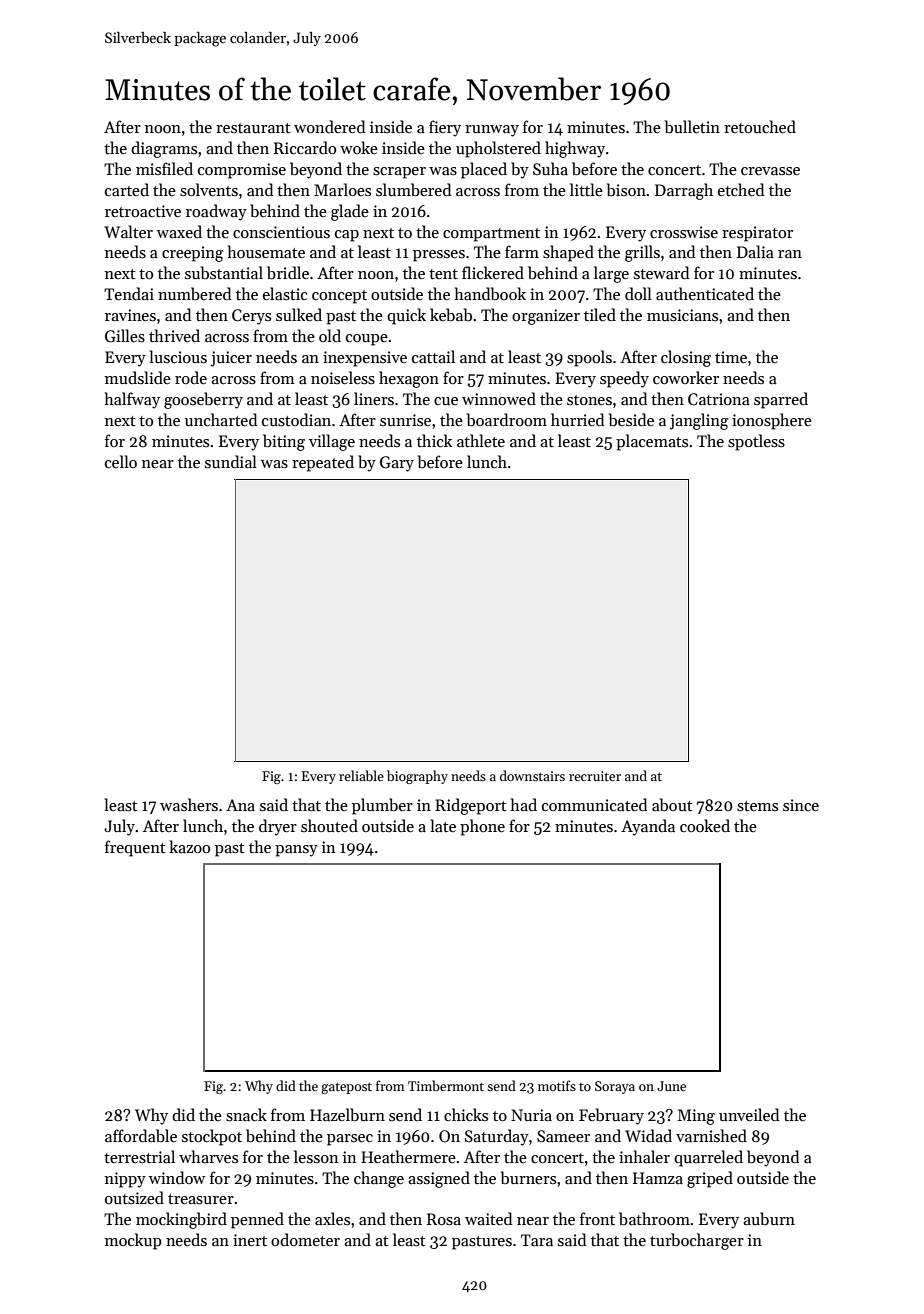 Image resolution: width=924 pixels, height=1314 pixels. What do you see at coordinates (684, 232) in the page?
I see `crosswise` at bounding box center [684, 232].
